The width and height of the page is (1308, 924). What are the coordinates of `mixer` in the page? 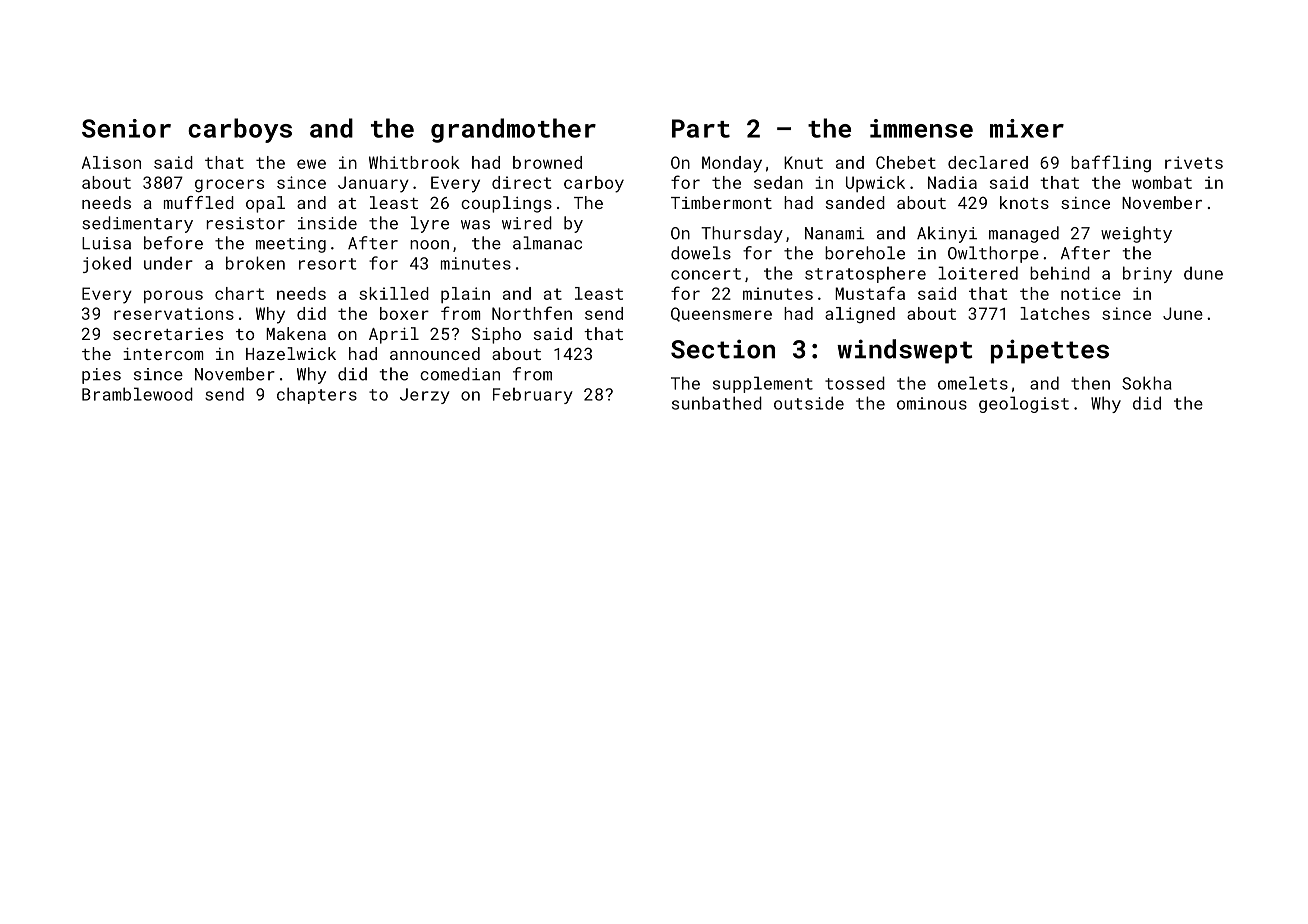 It's located at (1027, 128).
